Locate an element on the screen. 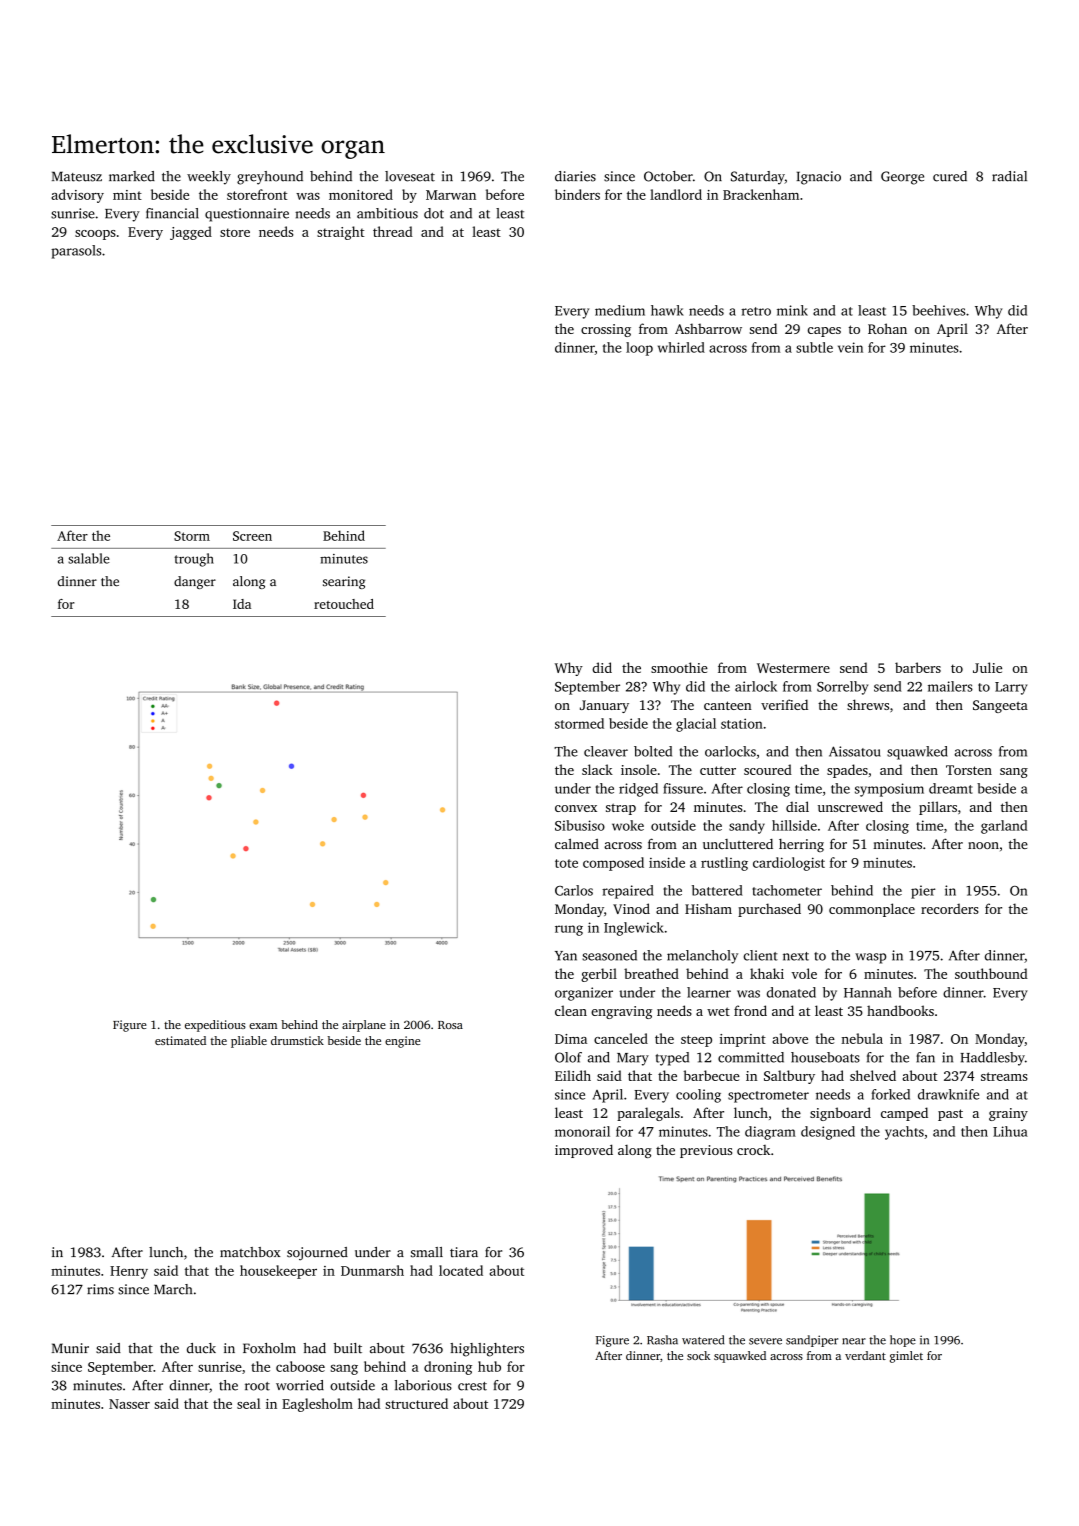 The image size is (1079, 1526). crest is located at coordinates (472, 1386).
